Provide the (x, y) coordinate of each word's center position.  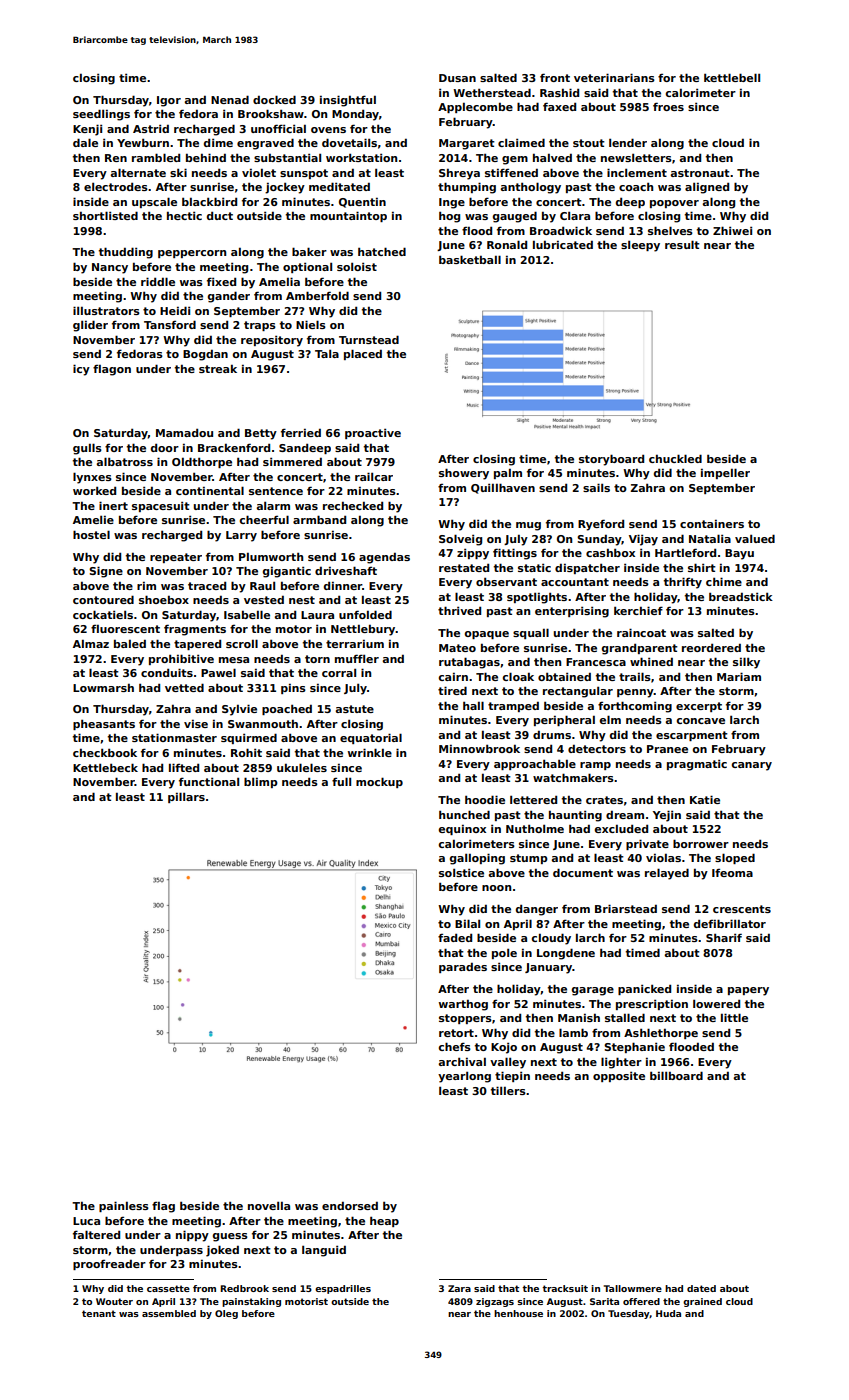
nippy (192, 1236)
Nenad (230, 99)
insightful (348, 101)
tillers (508, 1090)
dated (701, 1288)
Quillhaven (503, 488)
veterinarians (614, 77)
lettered (533, 800)
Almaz (91, 644)
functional (209, 781)
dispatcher (587, 569)
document (583, 872)
